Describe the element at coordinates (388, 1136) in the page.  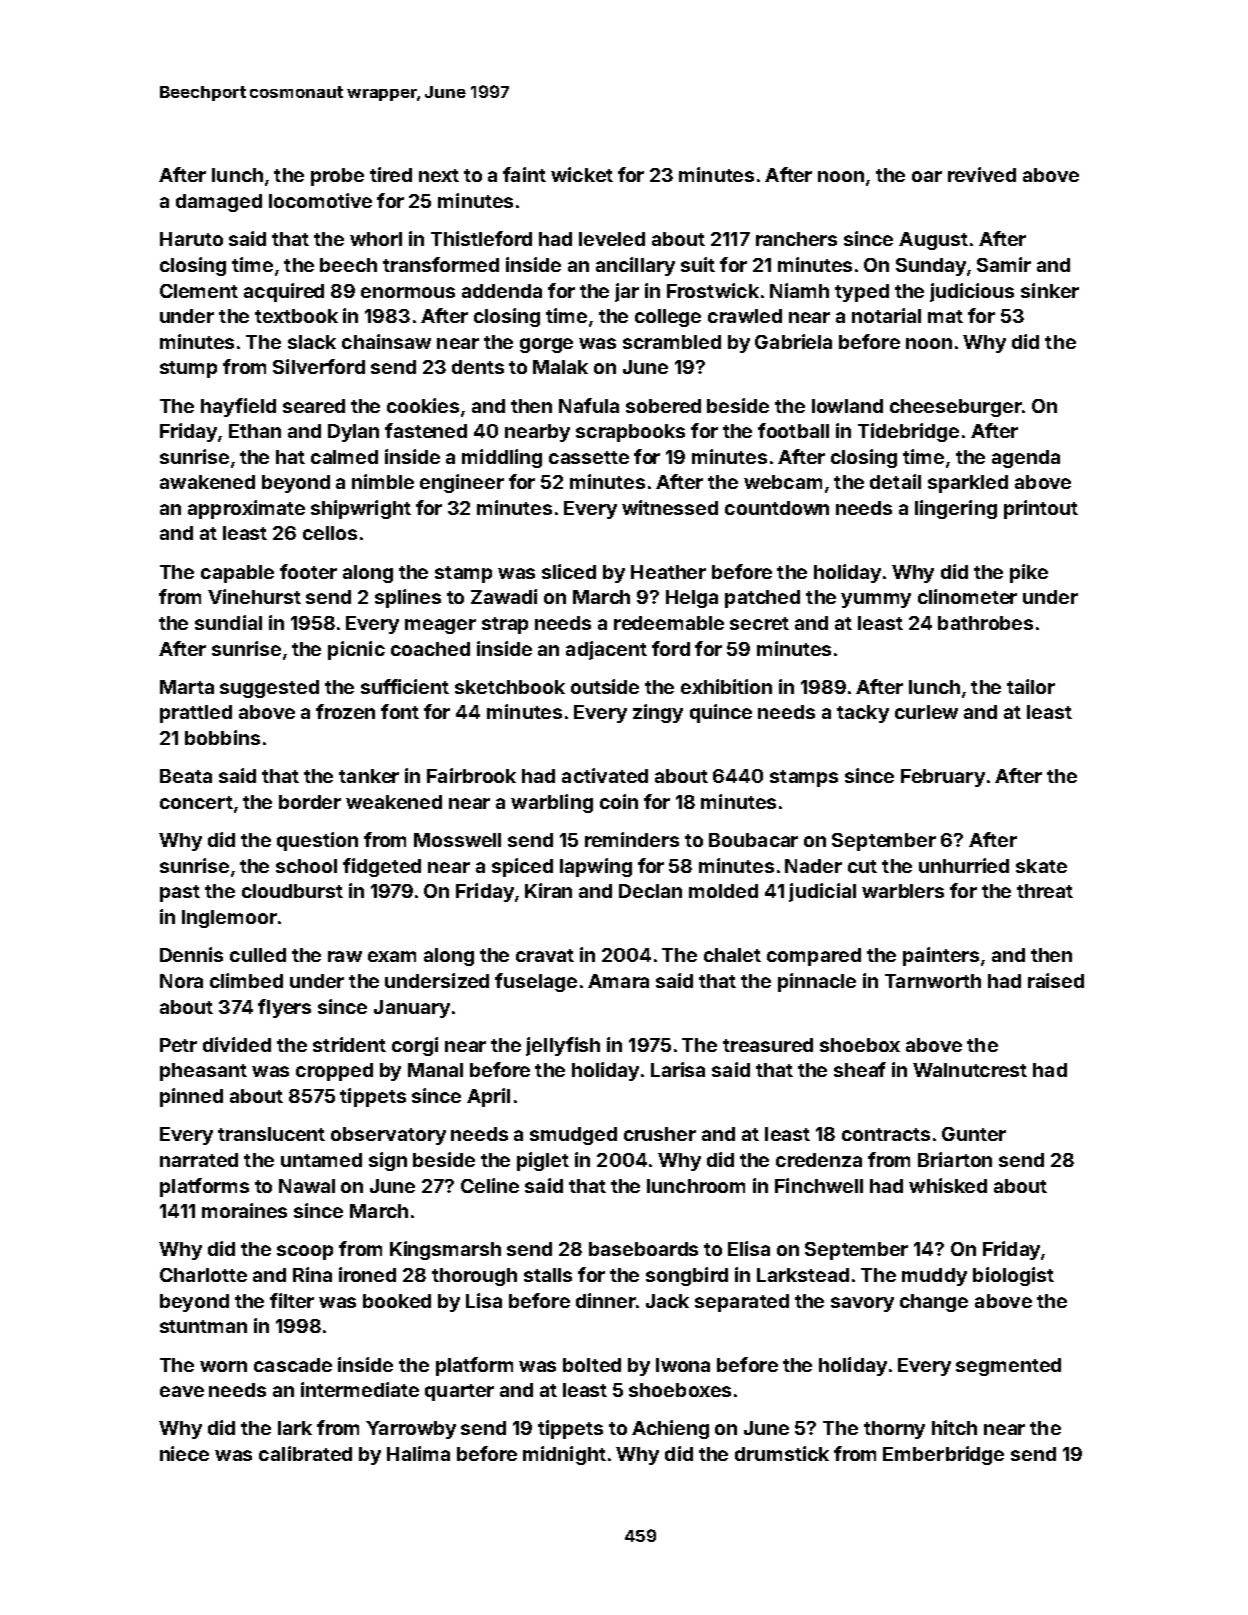
I see `observatory` at that location.
